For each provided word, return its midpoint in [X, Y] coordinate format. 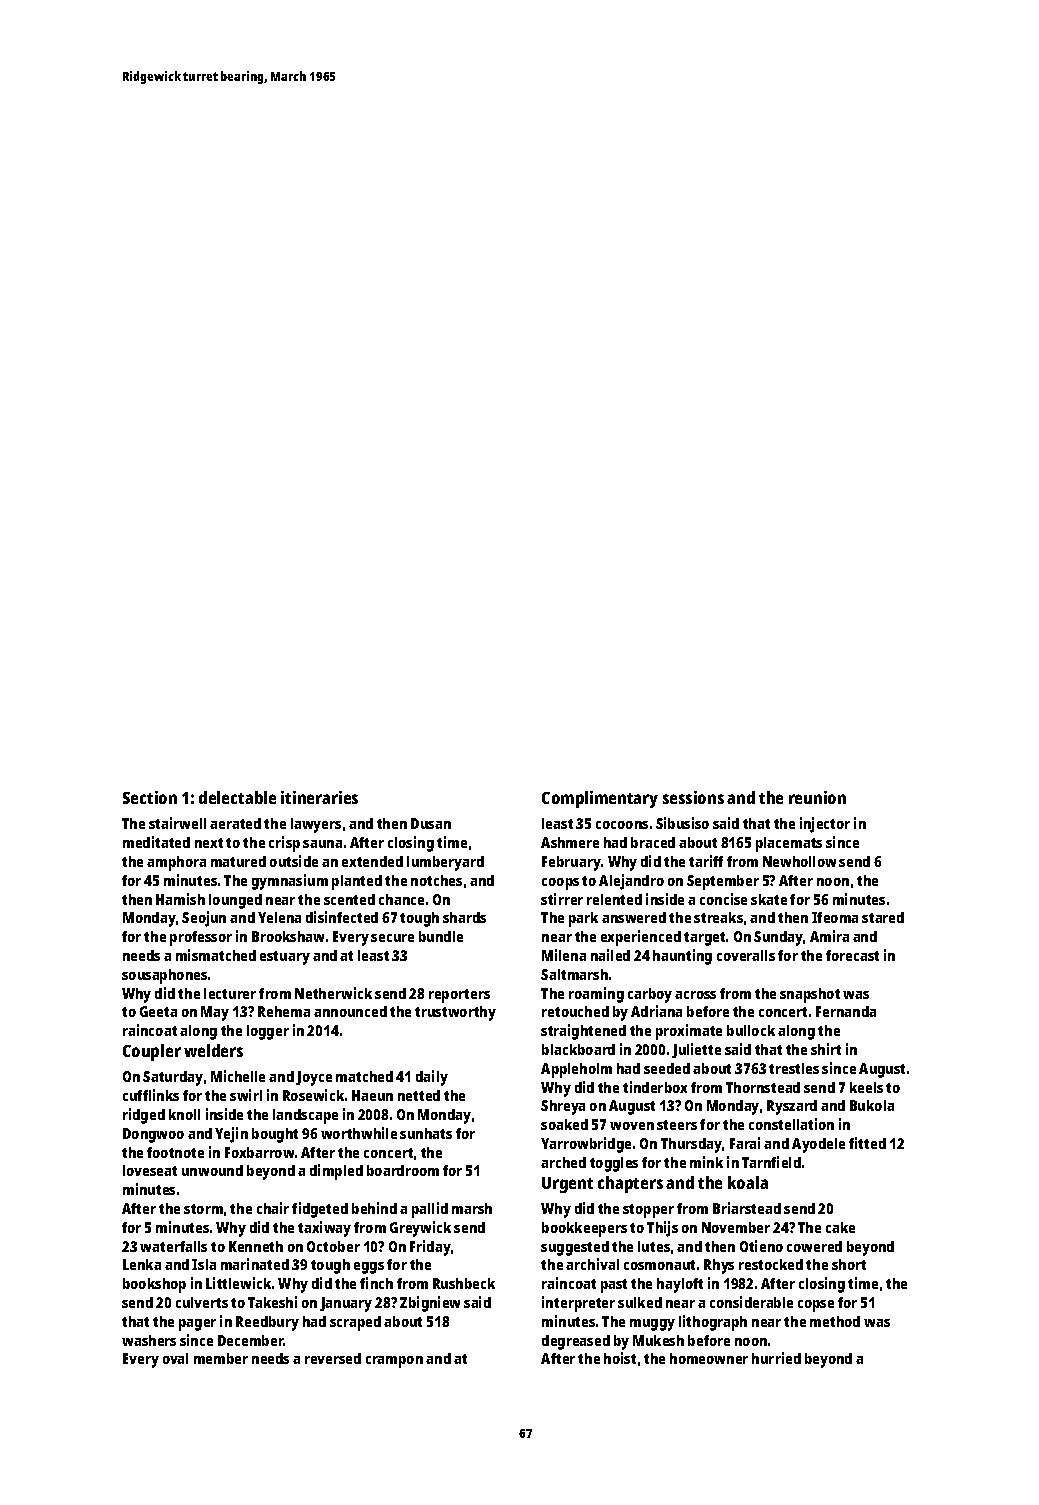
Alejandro [631, 882]
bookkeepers [584, 1229]
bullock [751, 1030]
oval [175, 1358]
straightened [583, 1032]
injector [825, 825]
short [849, 1264]
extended [372, 861]
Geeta [158, 1011]
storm [203, 1209]
